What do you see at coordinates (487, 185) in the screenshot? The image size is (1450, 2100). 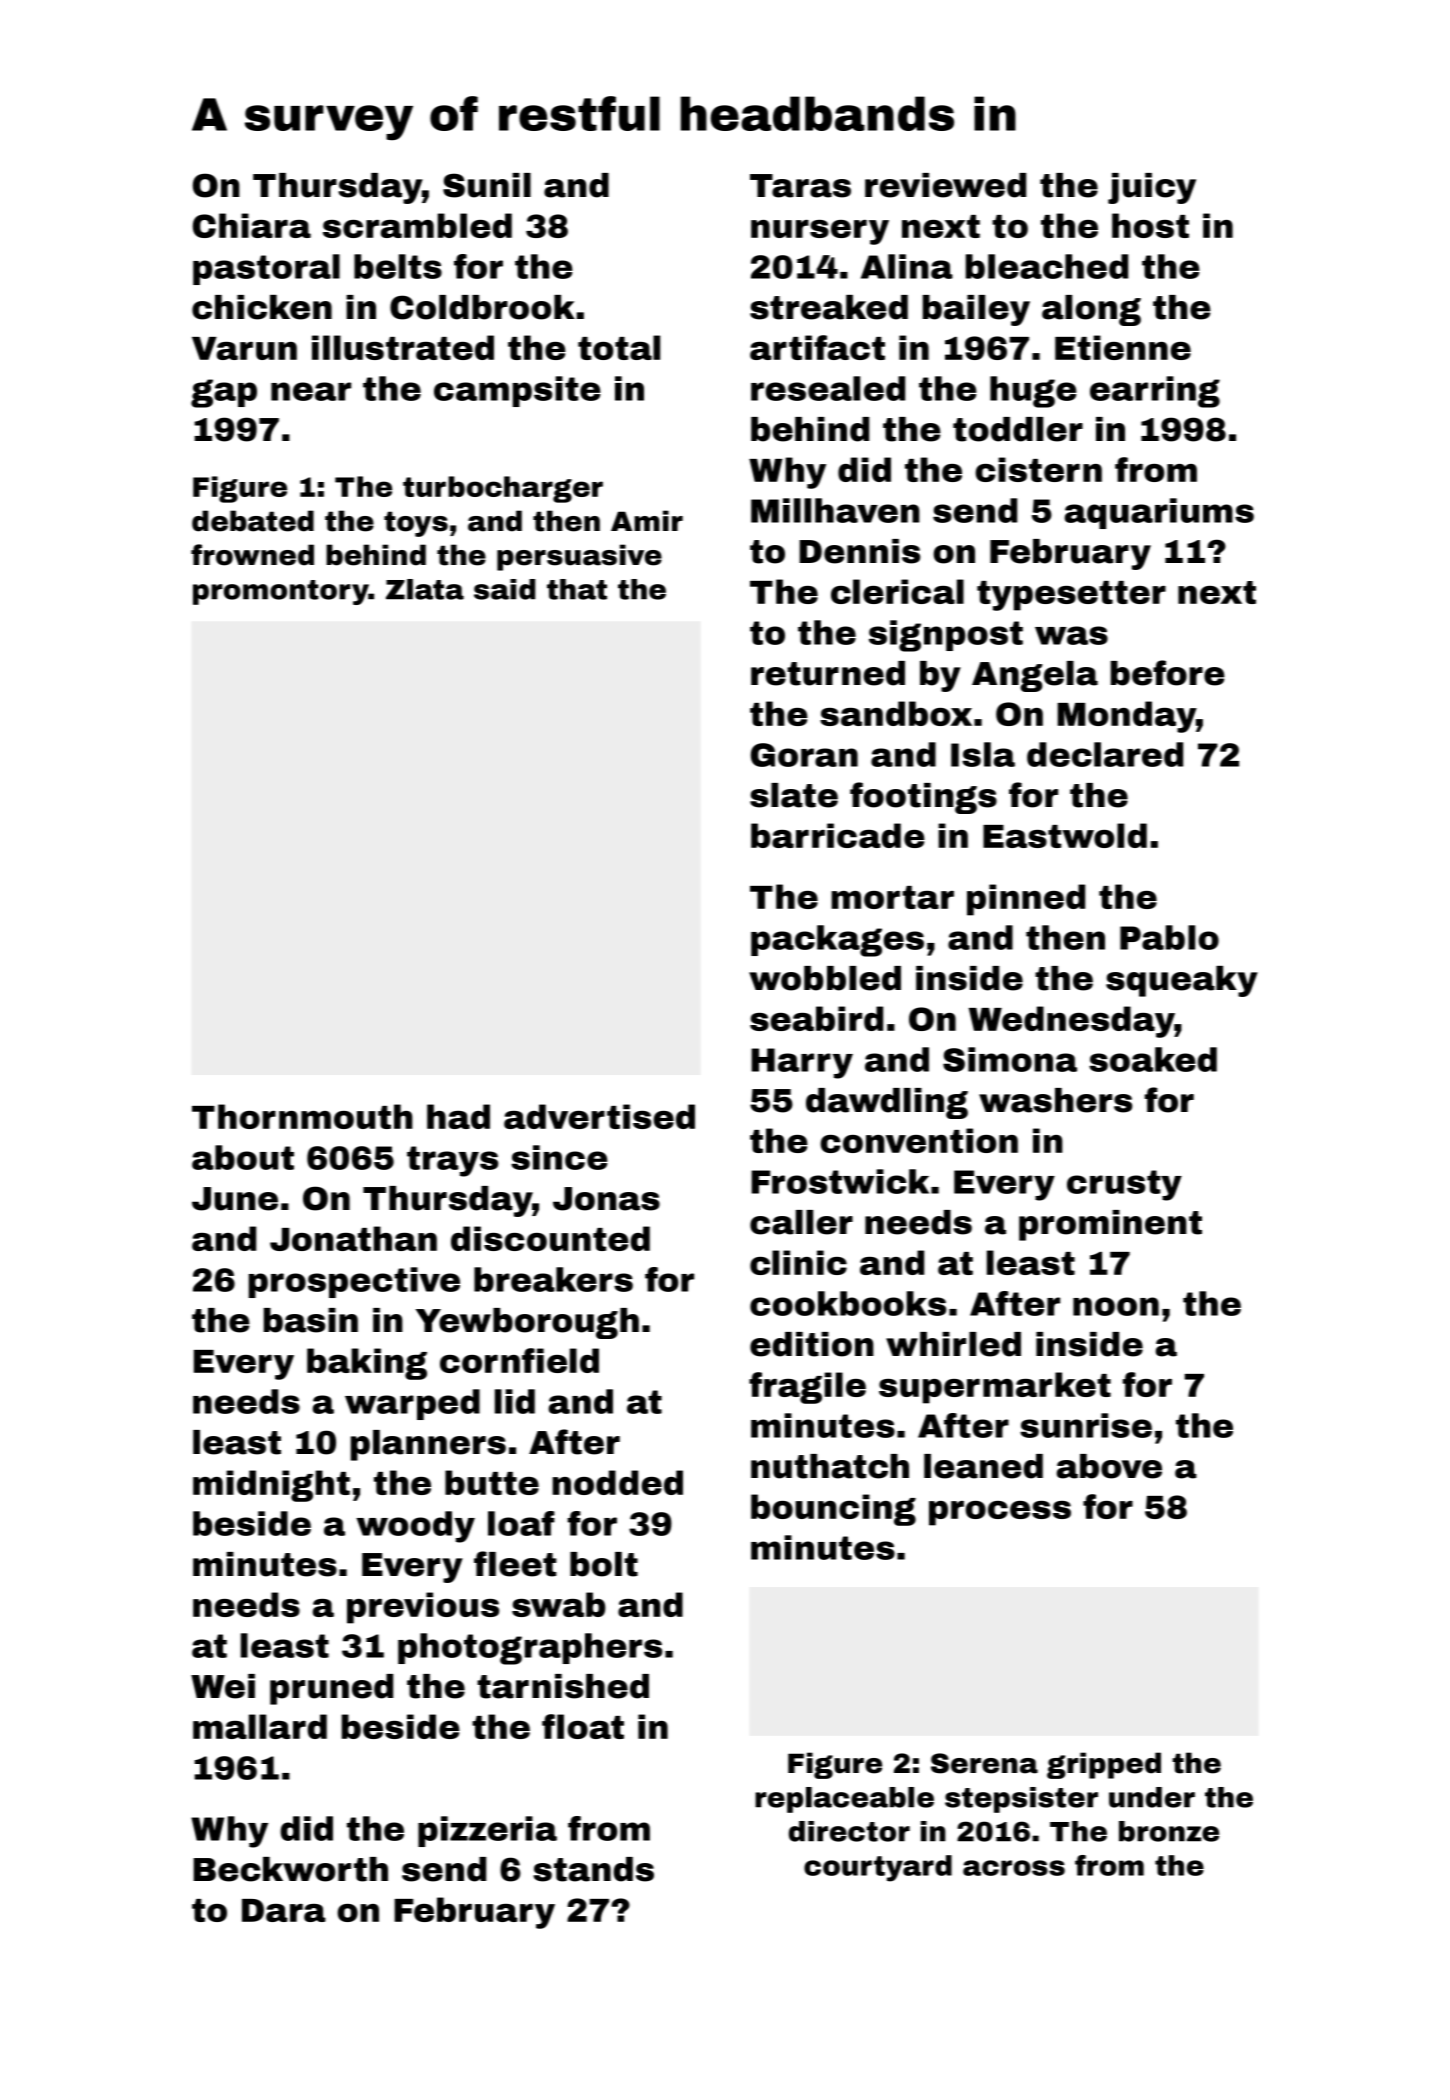 I see `Sunil` at bounding box center [487, 185].
